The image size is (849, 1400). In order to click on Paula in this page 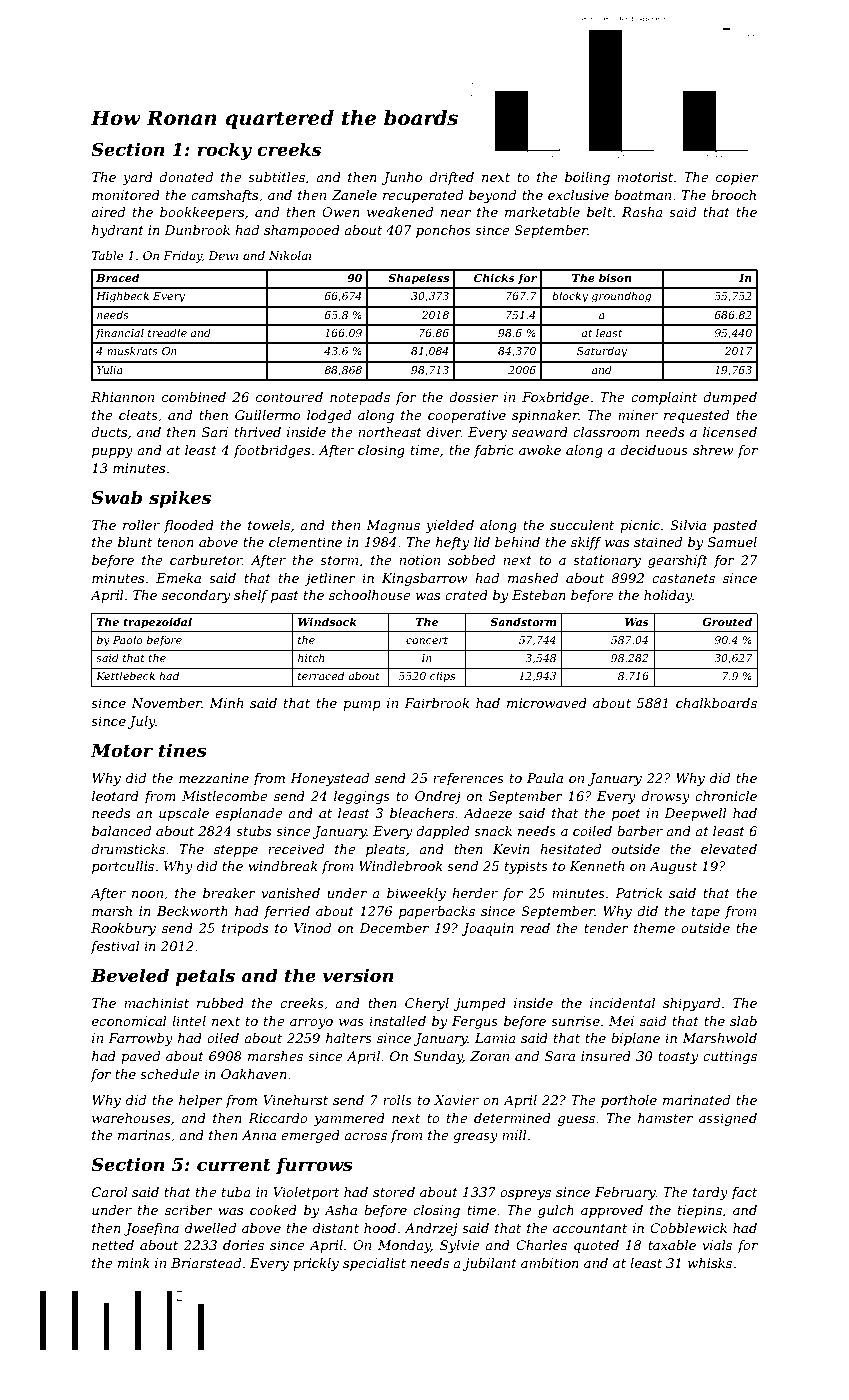, I will do `click(545, 778)`.
